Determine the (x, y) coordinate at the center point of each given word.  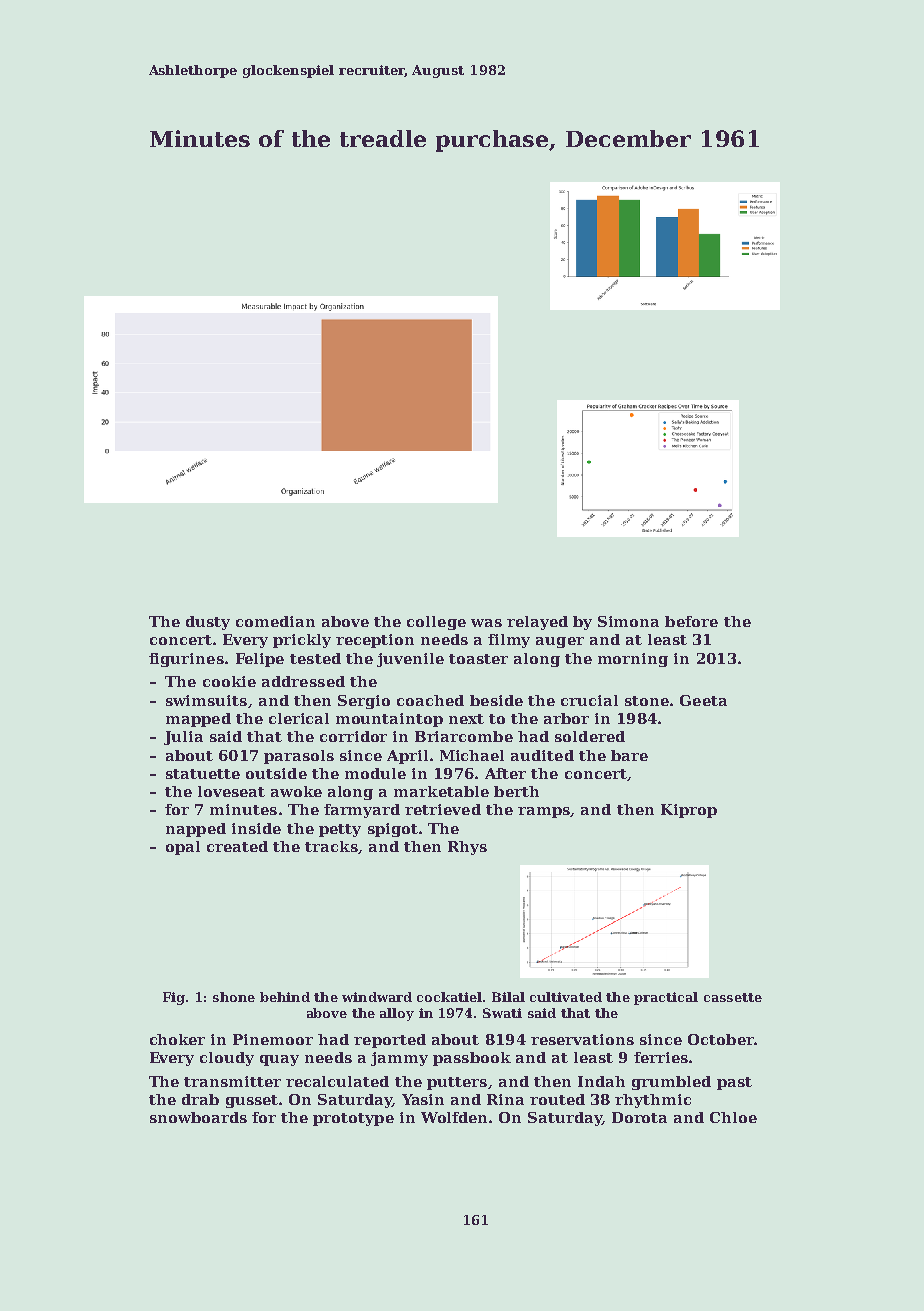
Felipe (260, 660)
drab (200, 1099)
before (691, 621)
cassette (733, 997)
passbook (472, 1059)
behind (285, 997)
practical (666, 998)
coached (430, 700)
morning (633, 660)
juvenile (410, 660)
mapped (198, 720)
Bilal (508, 997)
